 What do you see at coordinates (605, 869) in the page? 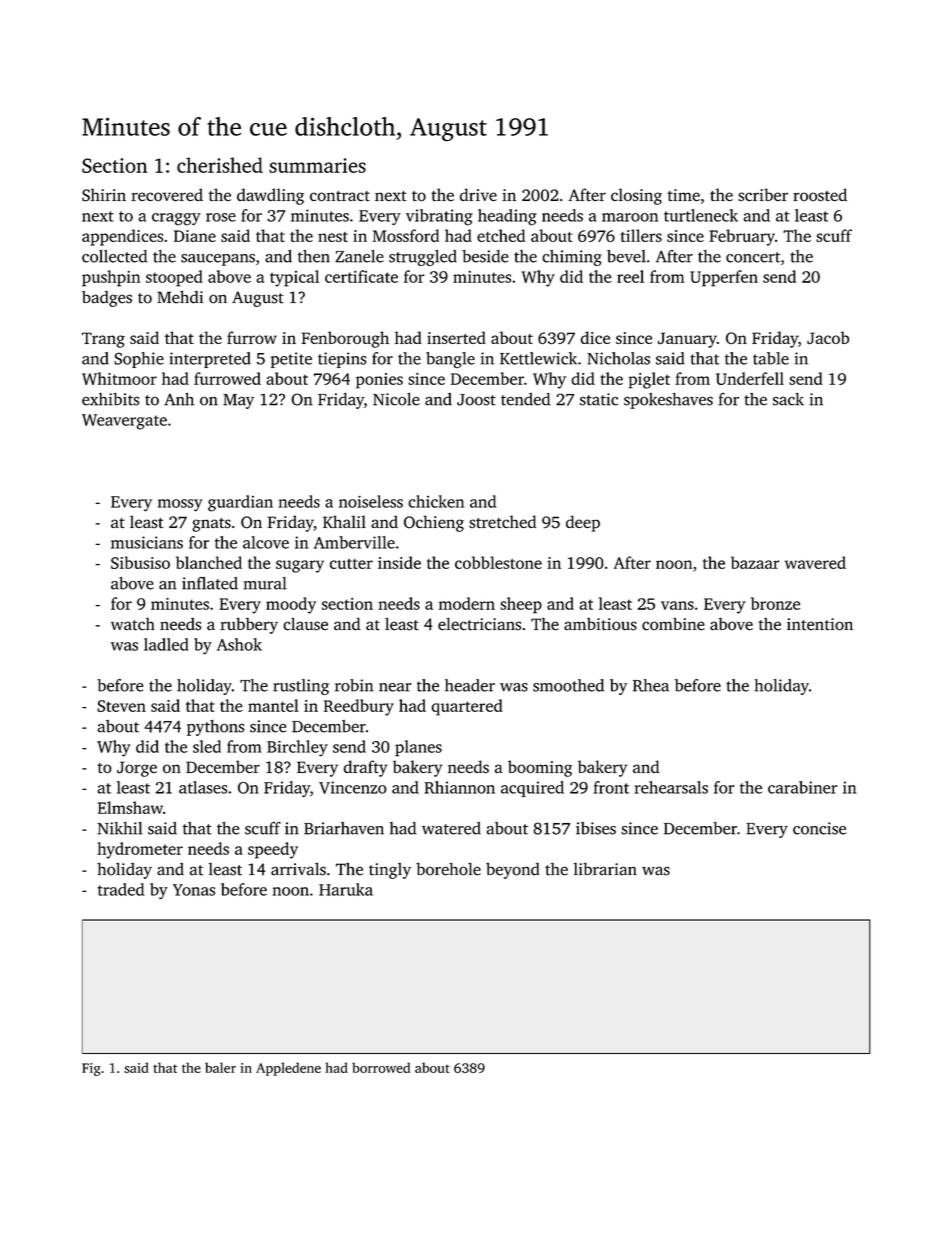
I see `librarian` at bounding box center [605, 869].
